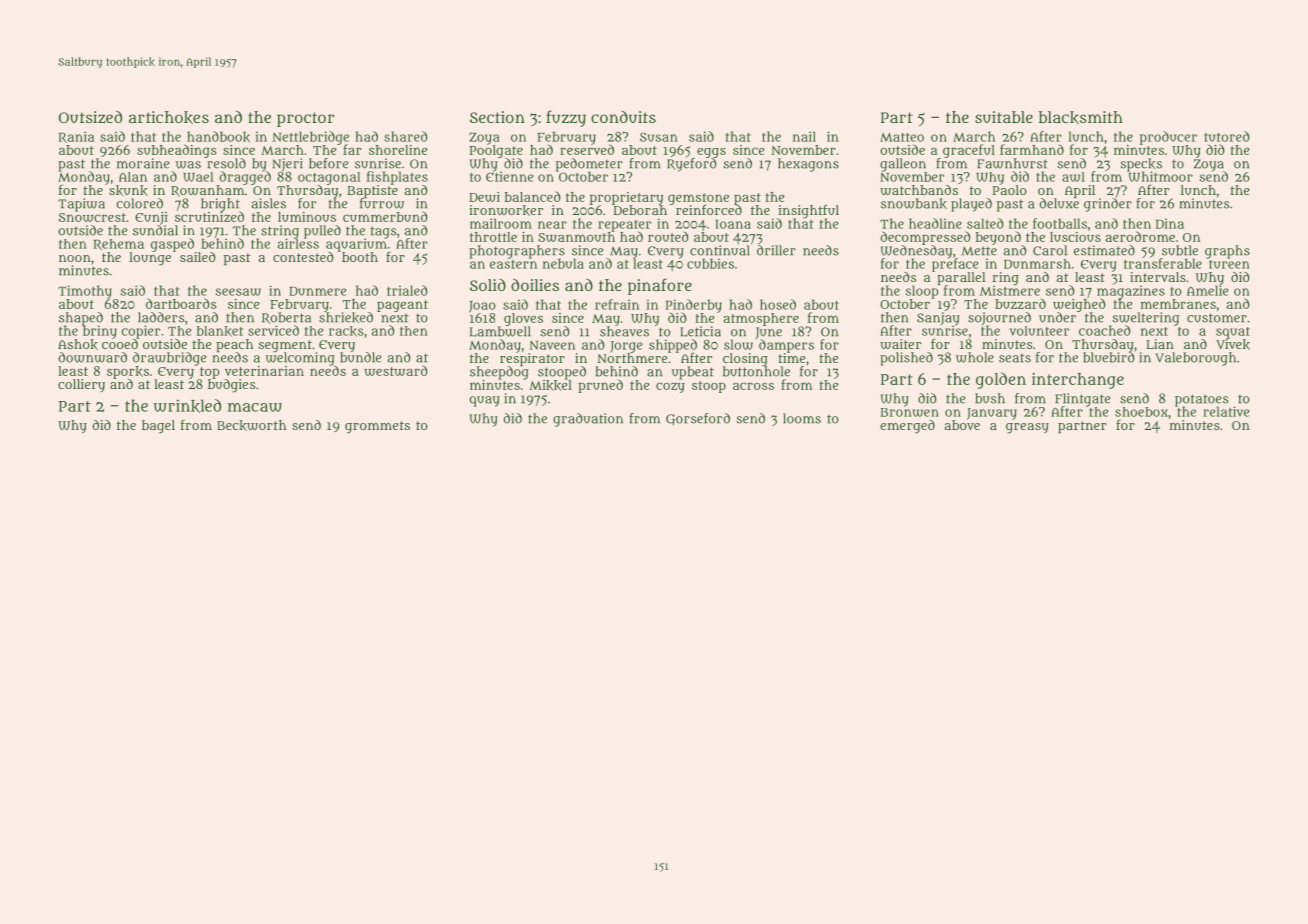  Describe the element at coordinates (90, 117) in the page. I see `Outsized` at that location.
